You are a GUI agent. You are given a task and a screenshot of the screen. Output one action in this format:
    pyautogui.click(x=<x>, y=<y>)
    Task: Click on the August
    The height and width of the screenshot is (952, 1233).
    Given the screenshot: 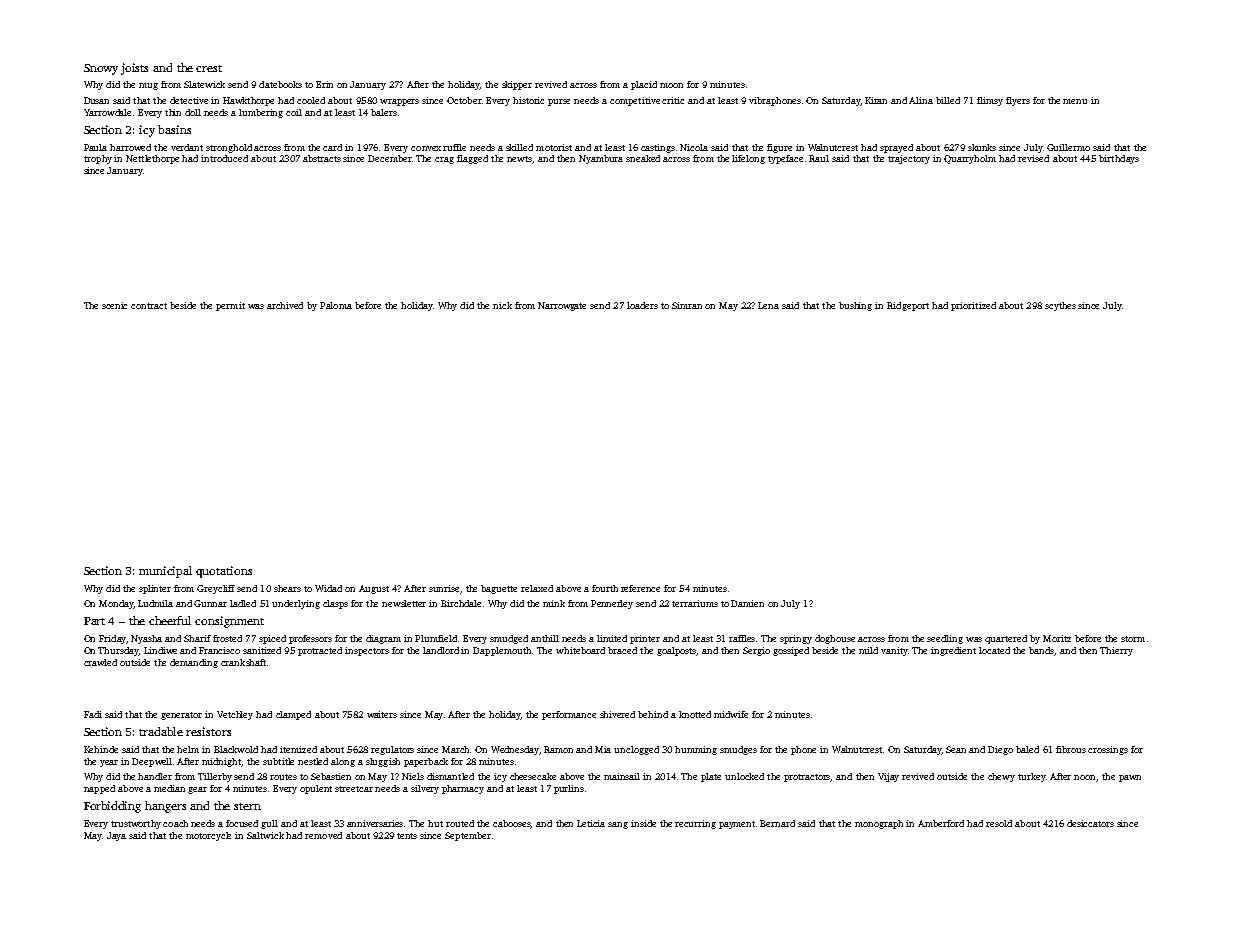 What is the action you would take?
    pyautogui.click(x=374, y=589)
